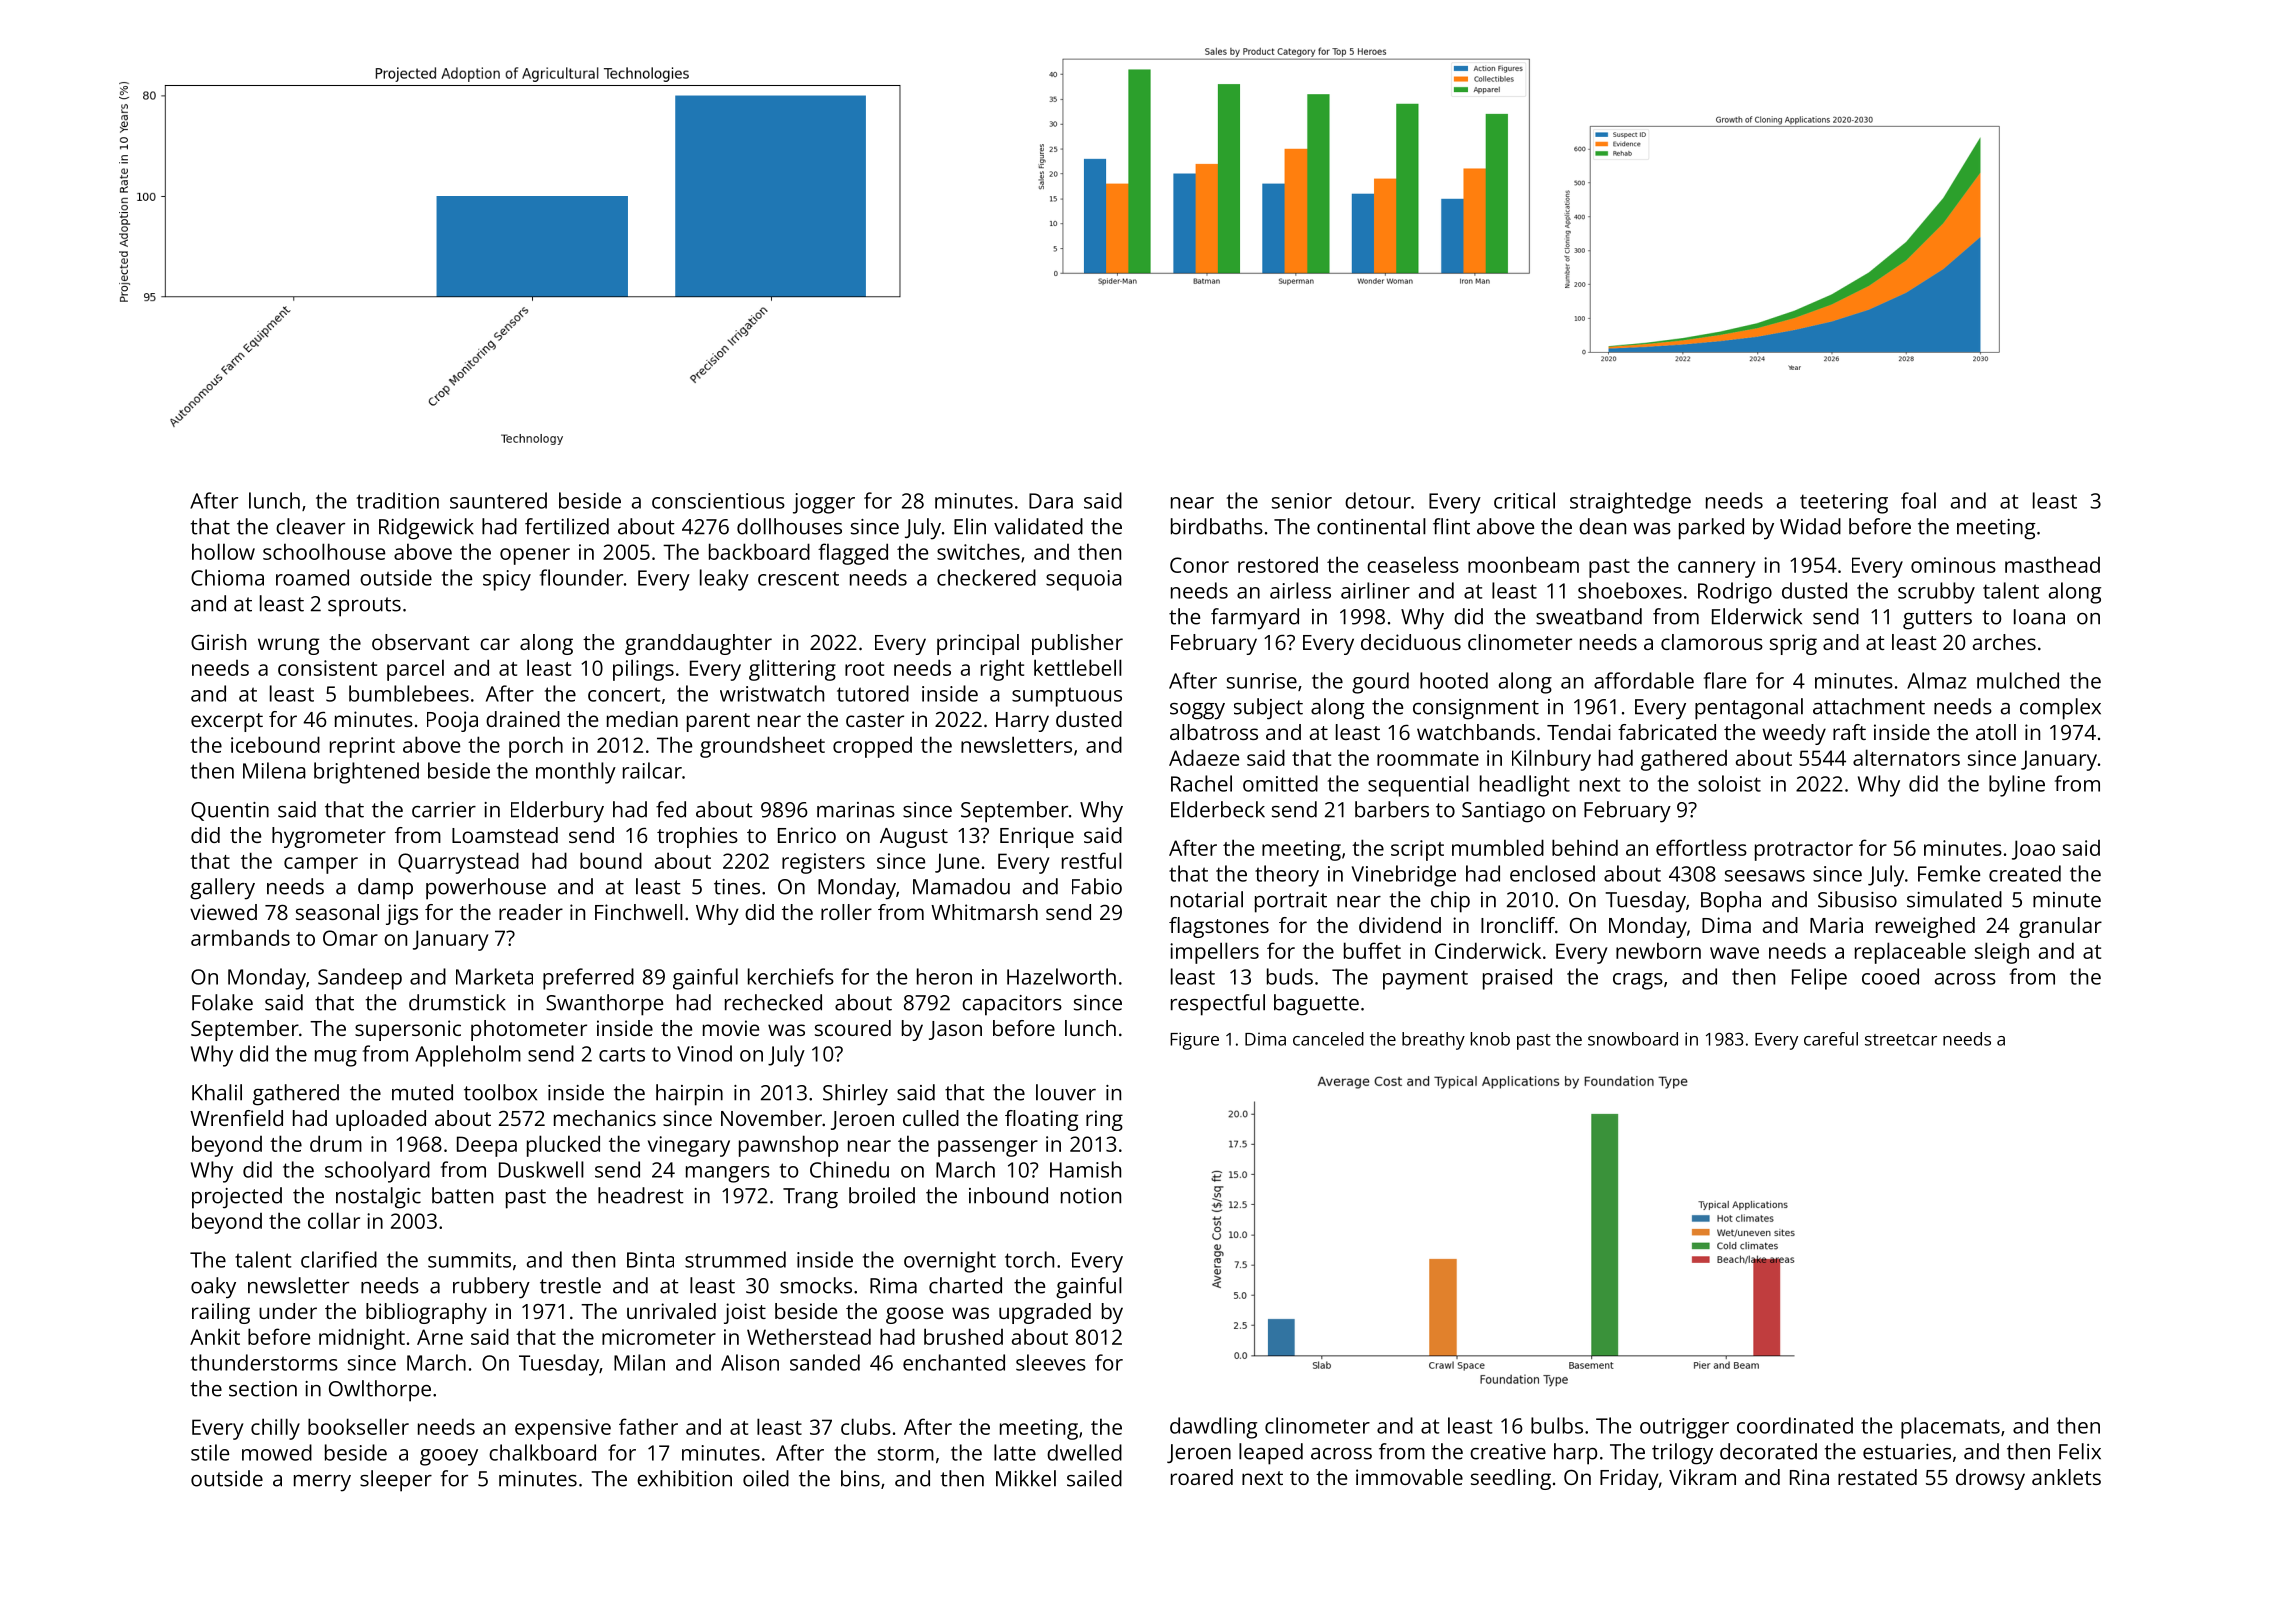 This screenshot has height=1620, width=2292. What do you see at coordinates (440, 1337) in the screenshot?
I see `Arne` at bounding box center [440, 1337].
